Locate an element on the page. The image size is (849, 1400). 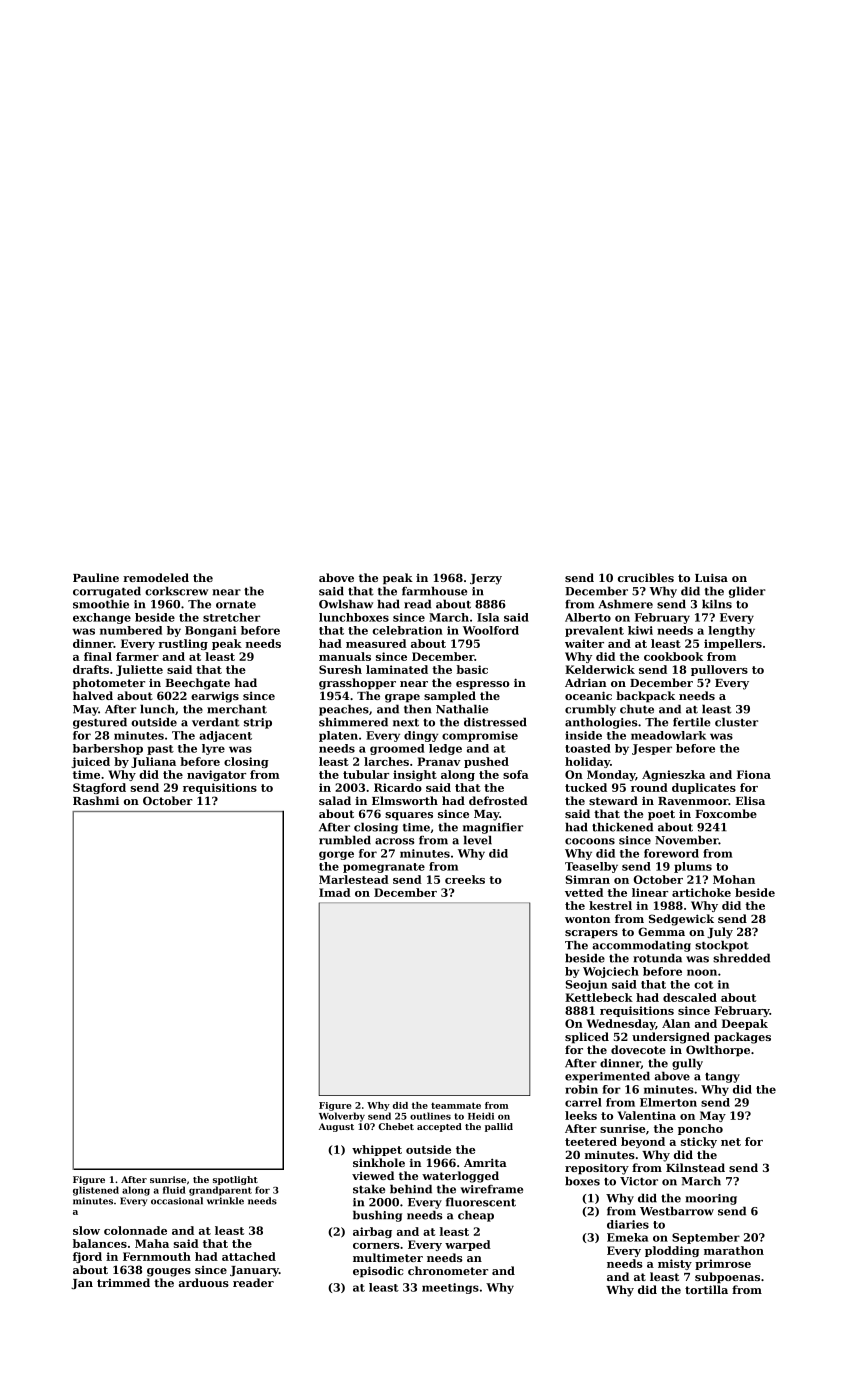
Luisa is located at coordinates (711, 577).
